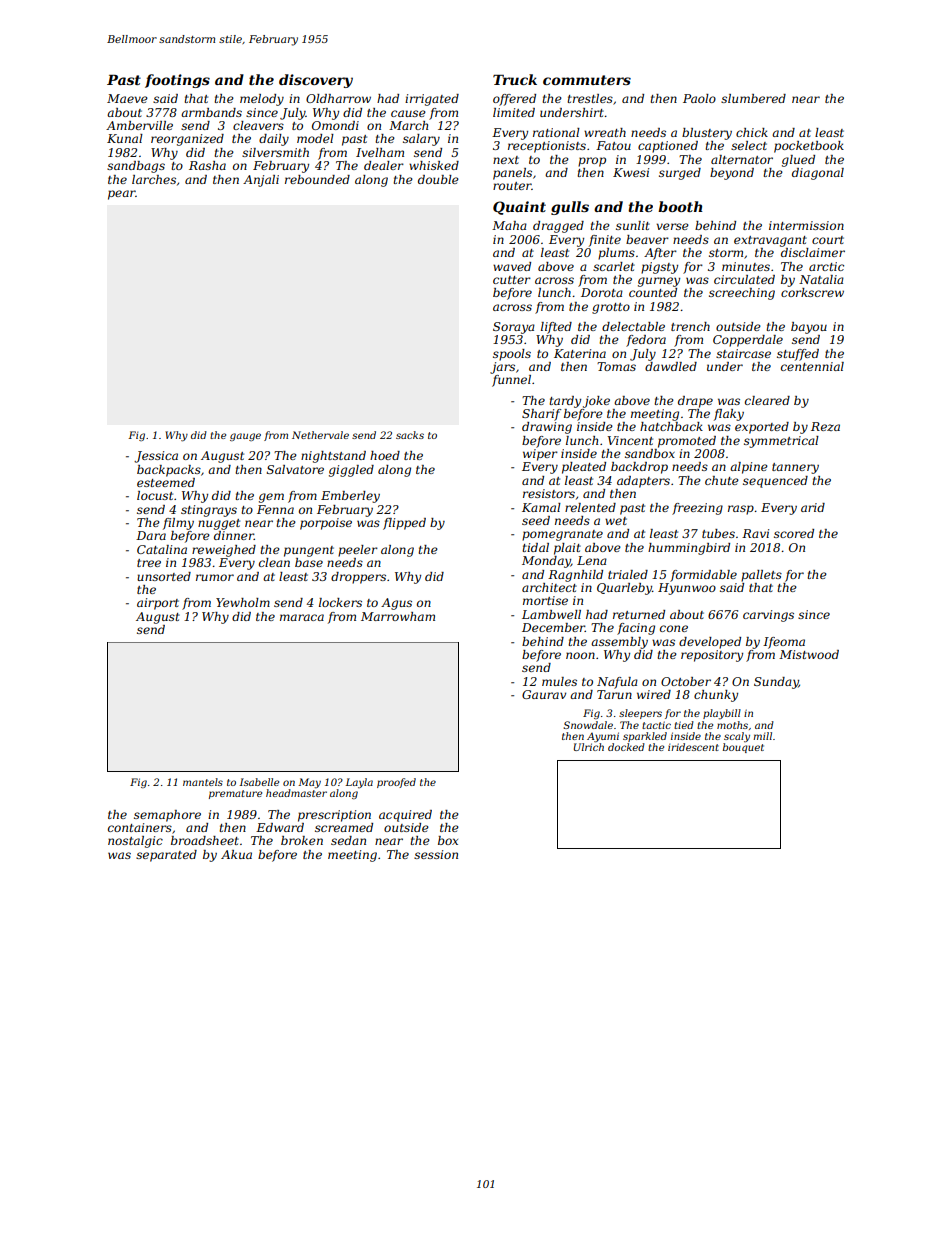 The height and width of the page is (1233, 952). Describe the element at coordinates (245, 437) in the page. I see `gauge` at that location.
